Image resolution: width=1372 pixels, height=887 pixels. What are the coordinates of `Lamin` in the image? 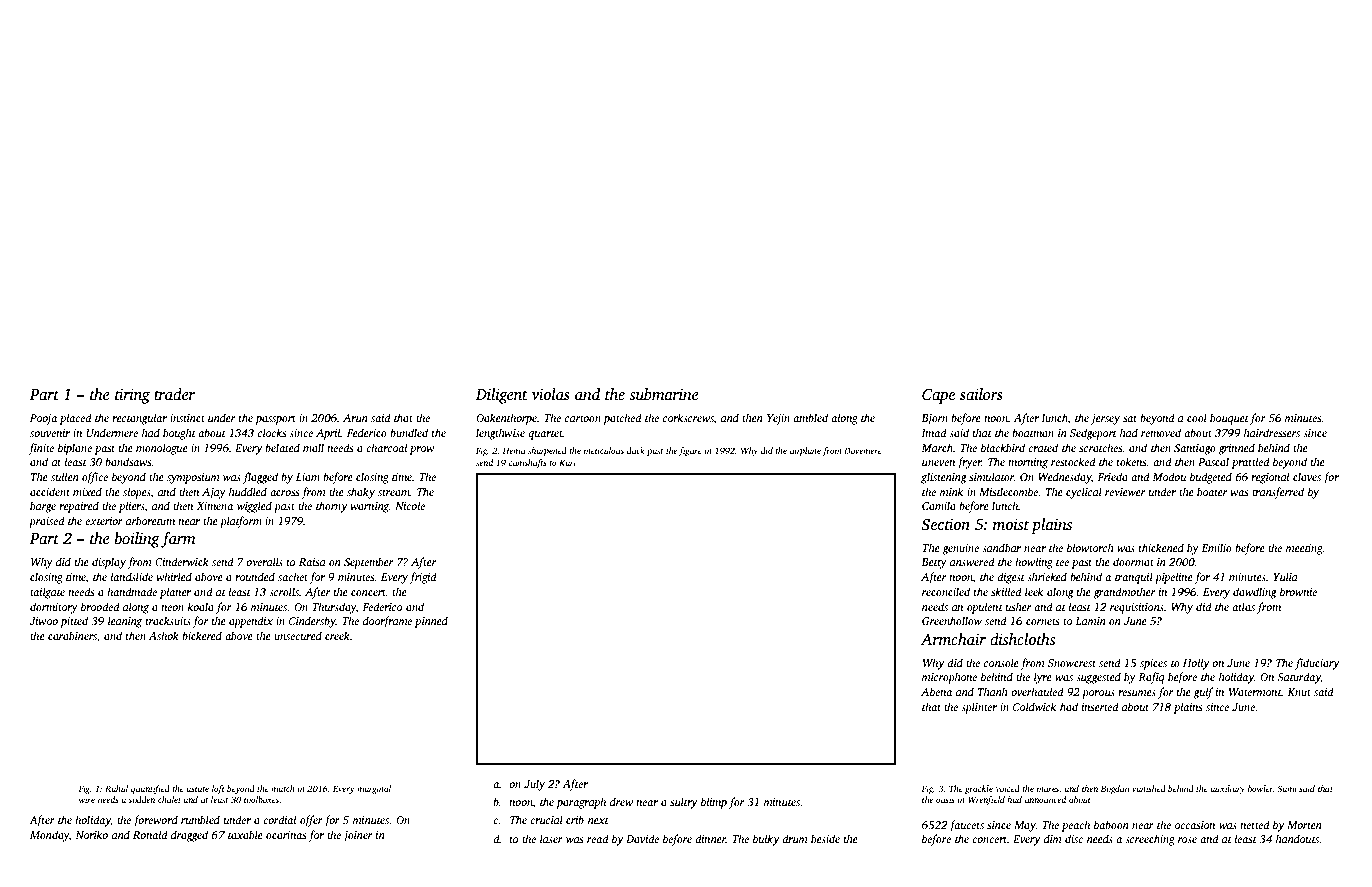 It's located at (1090, 621).
